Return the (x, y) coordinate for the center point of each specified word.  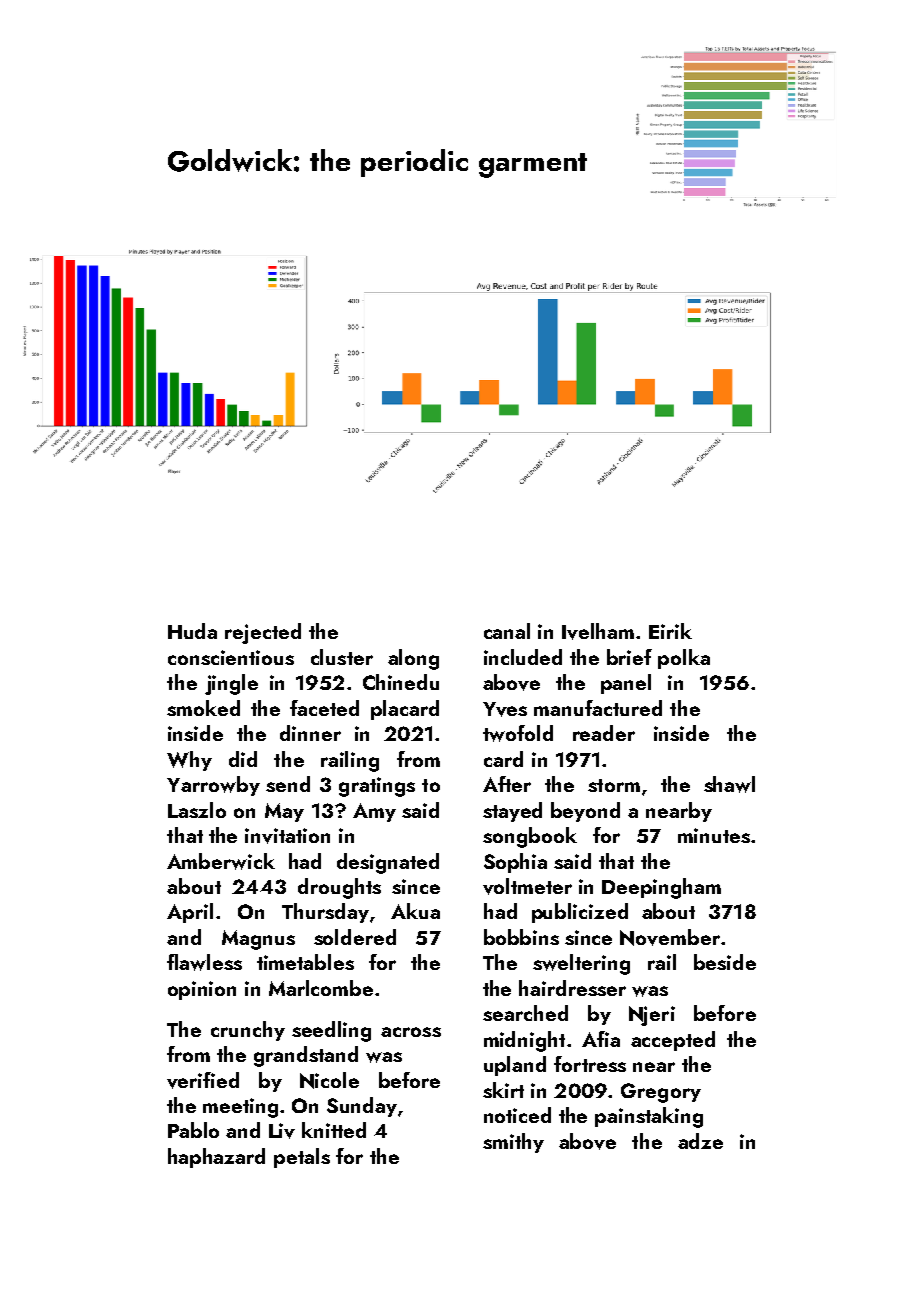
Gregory (661, 1093)
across (411, 1032)
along (413, 659)
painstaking (649, 1117)
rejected (263, 633)
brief (629, 657)
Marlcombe (321, 988)
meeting (240, 1108)
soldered (355, 937)
